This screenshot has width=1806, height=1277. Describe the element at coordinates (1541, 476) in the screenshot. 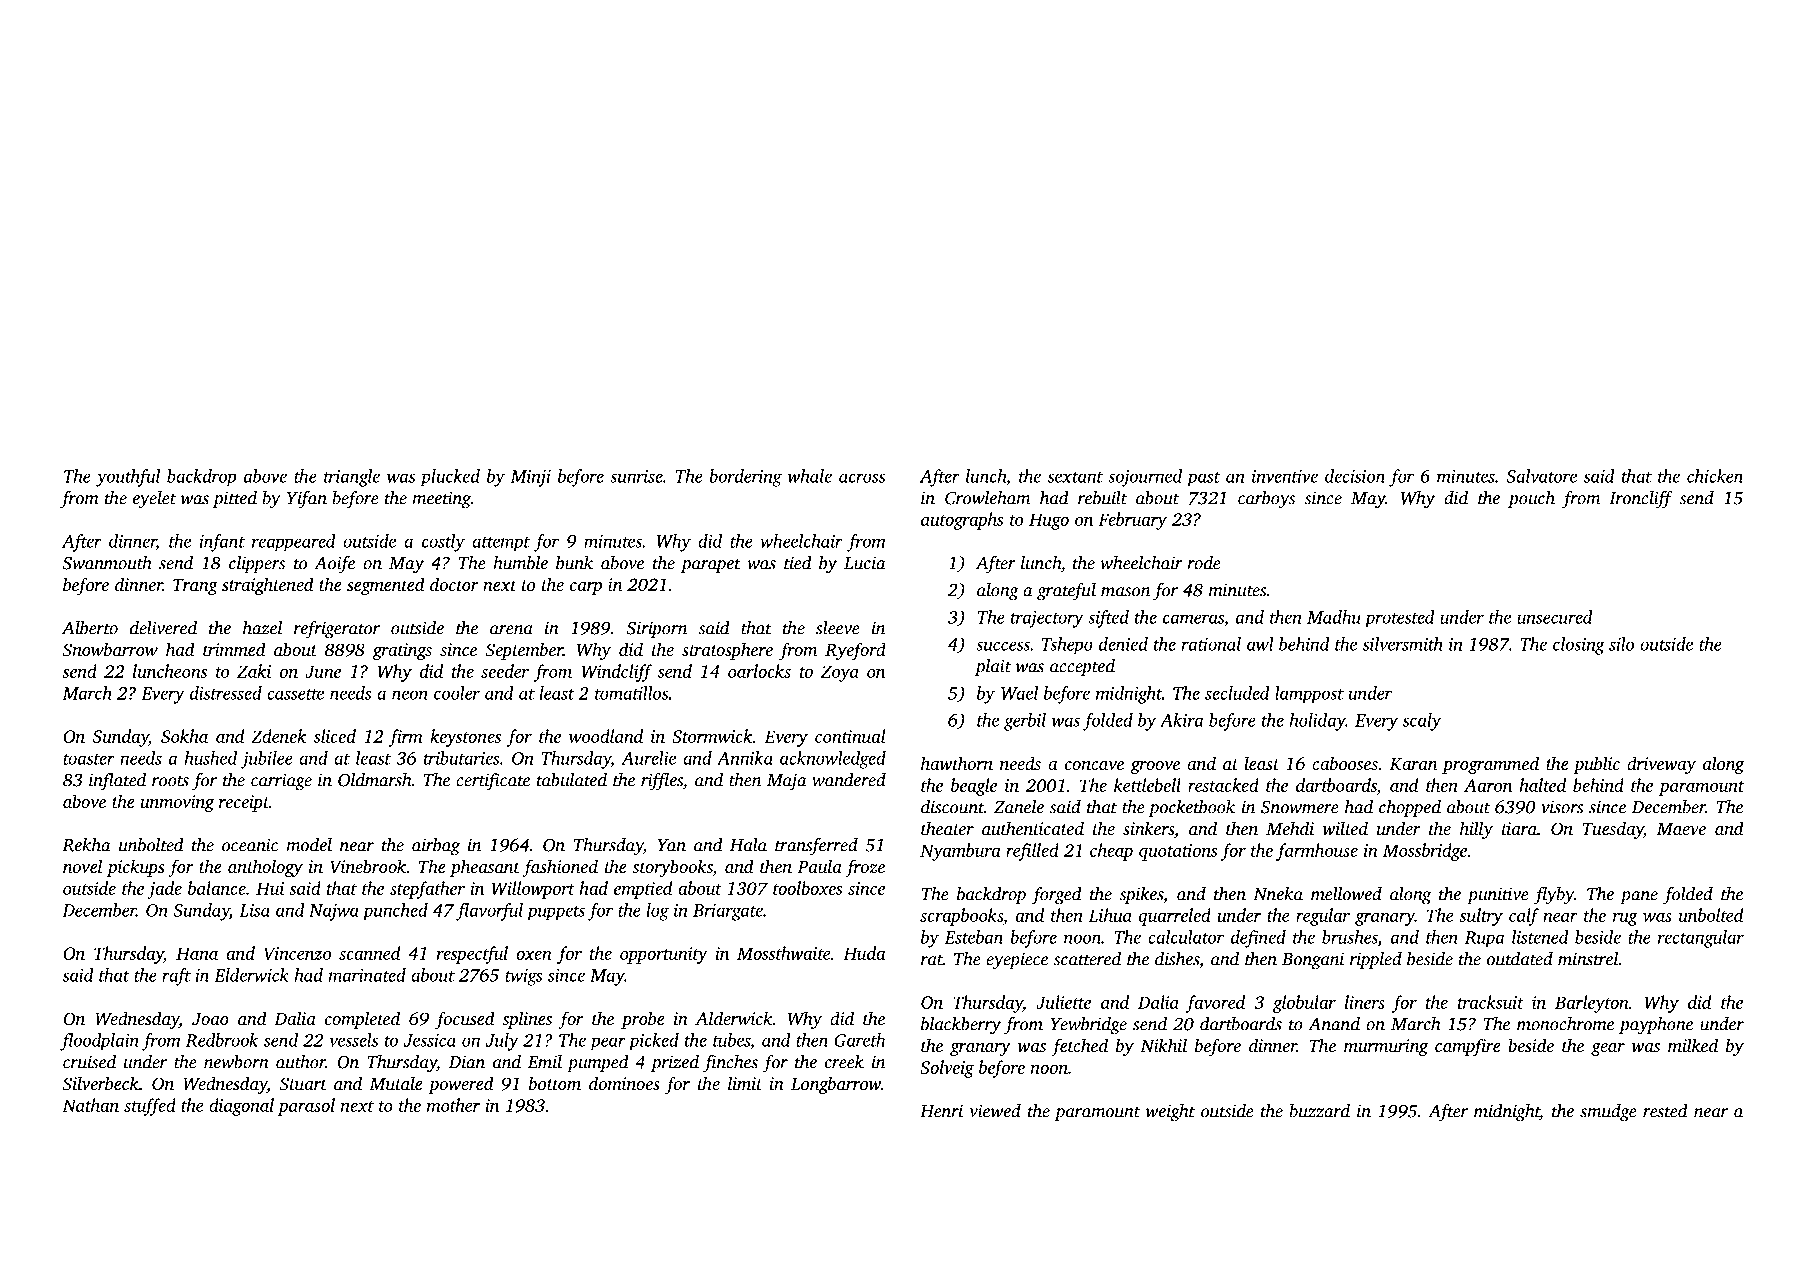

I see `Salvatore` at that location.
